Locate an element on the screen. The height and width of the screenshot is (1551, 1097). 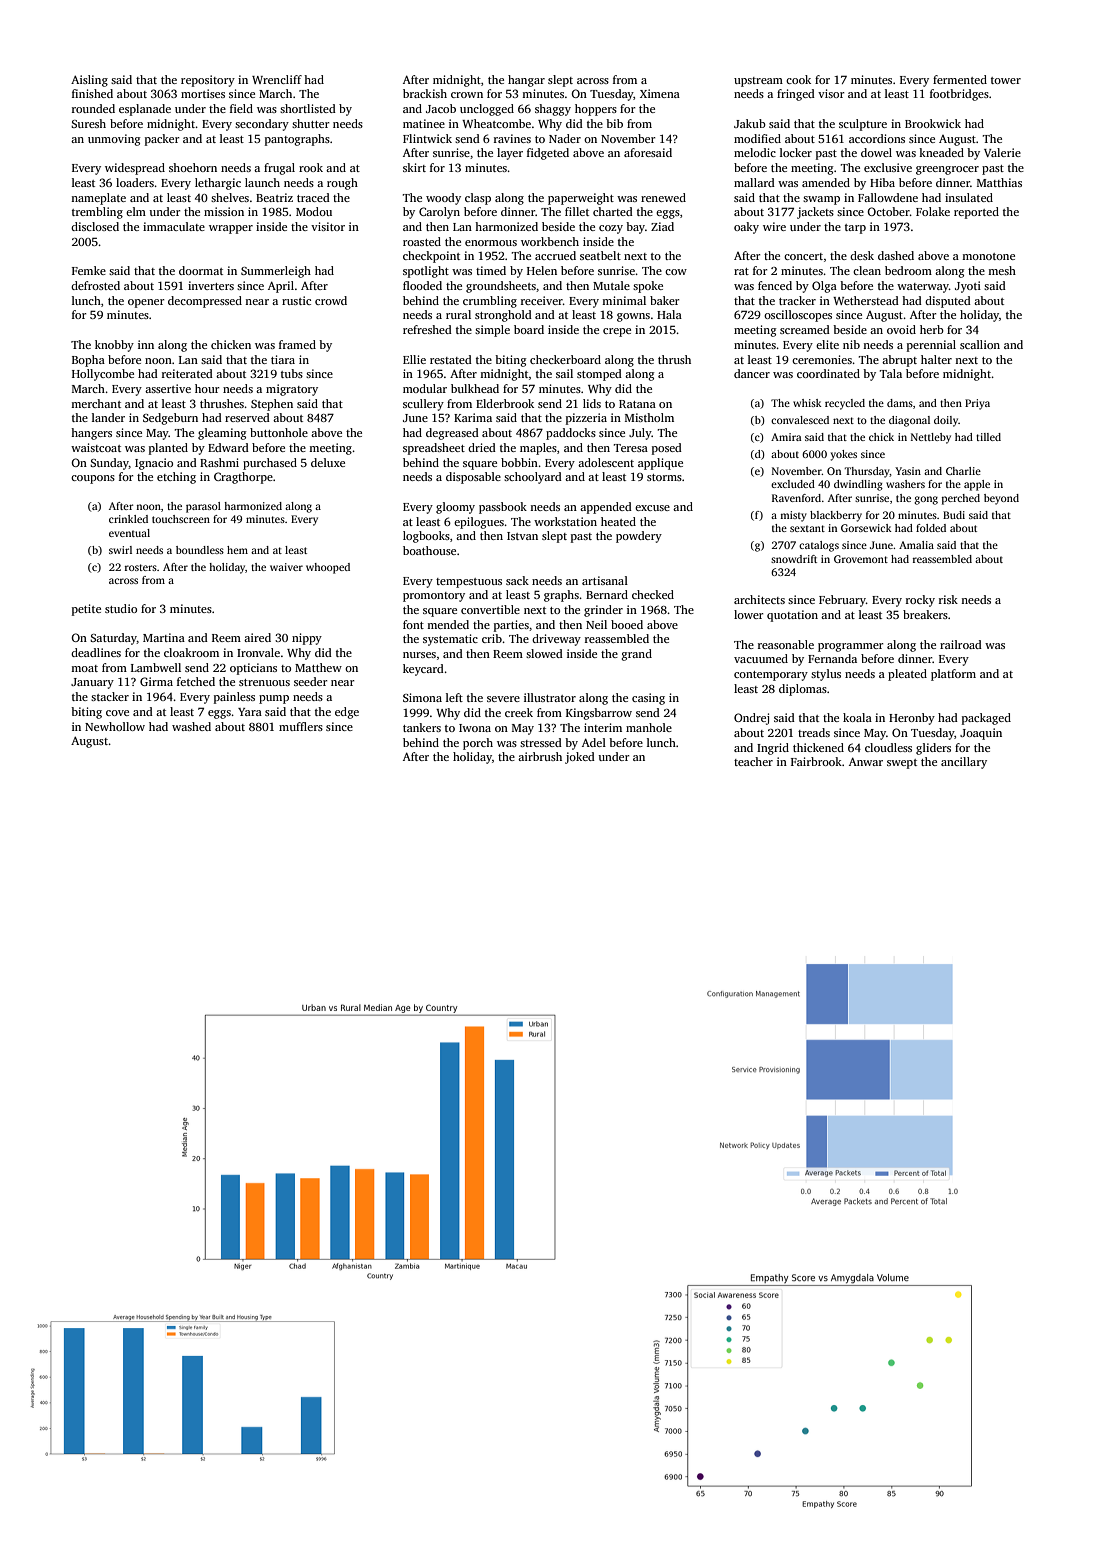
Ximena is located at coordinates (660, 93).
